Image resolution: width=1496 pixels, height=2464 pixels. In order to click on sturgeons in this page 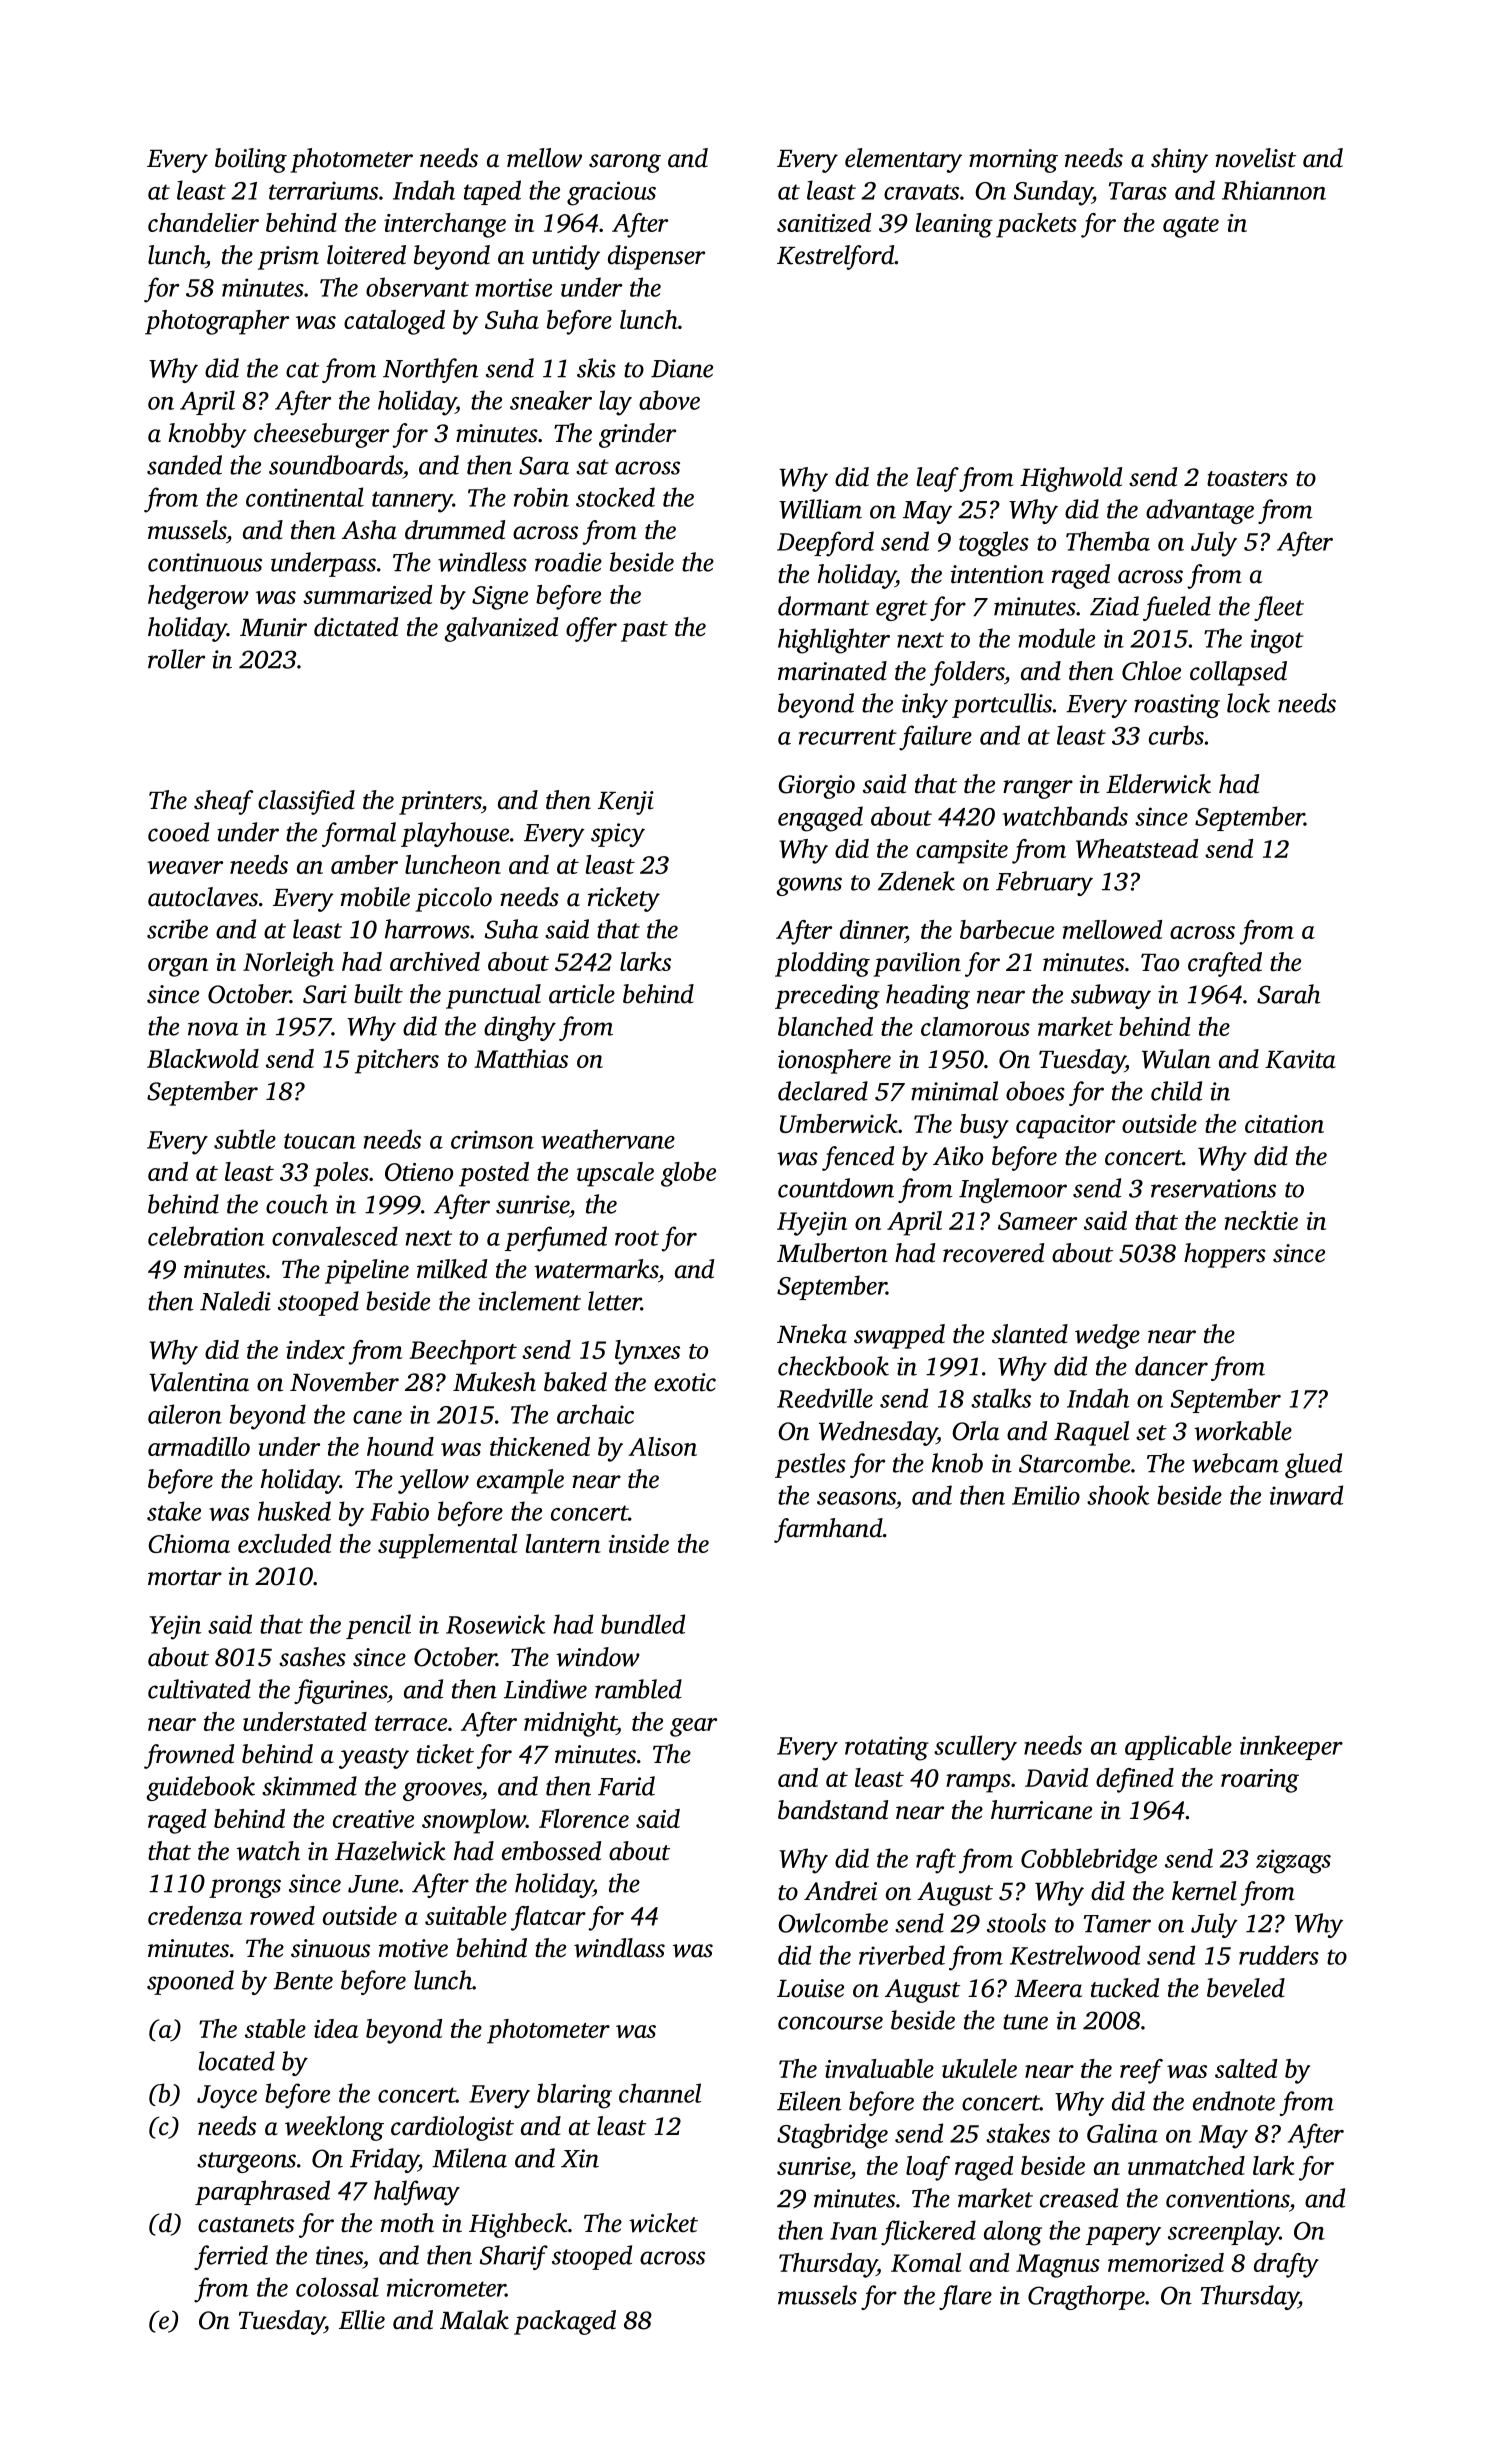, I will do `click(246, 2162)`.
